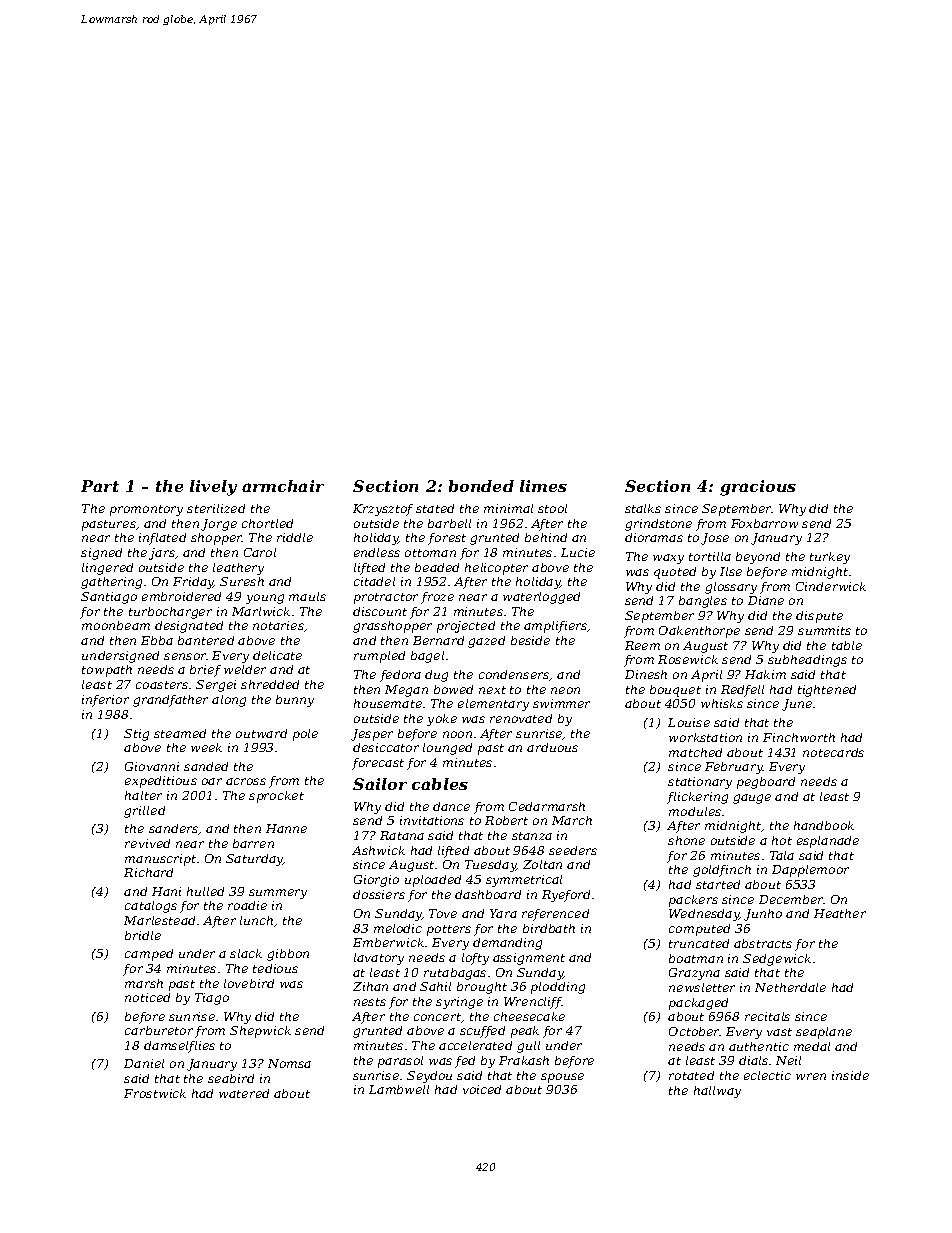 The width and height of the image is (952, 1233). What do you see at coordinates (155, 1093) in the image?
I see `Frostwick` at bounding box center [155, 1093].
